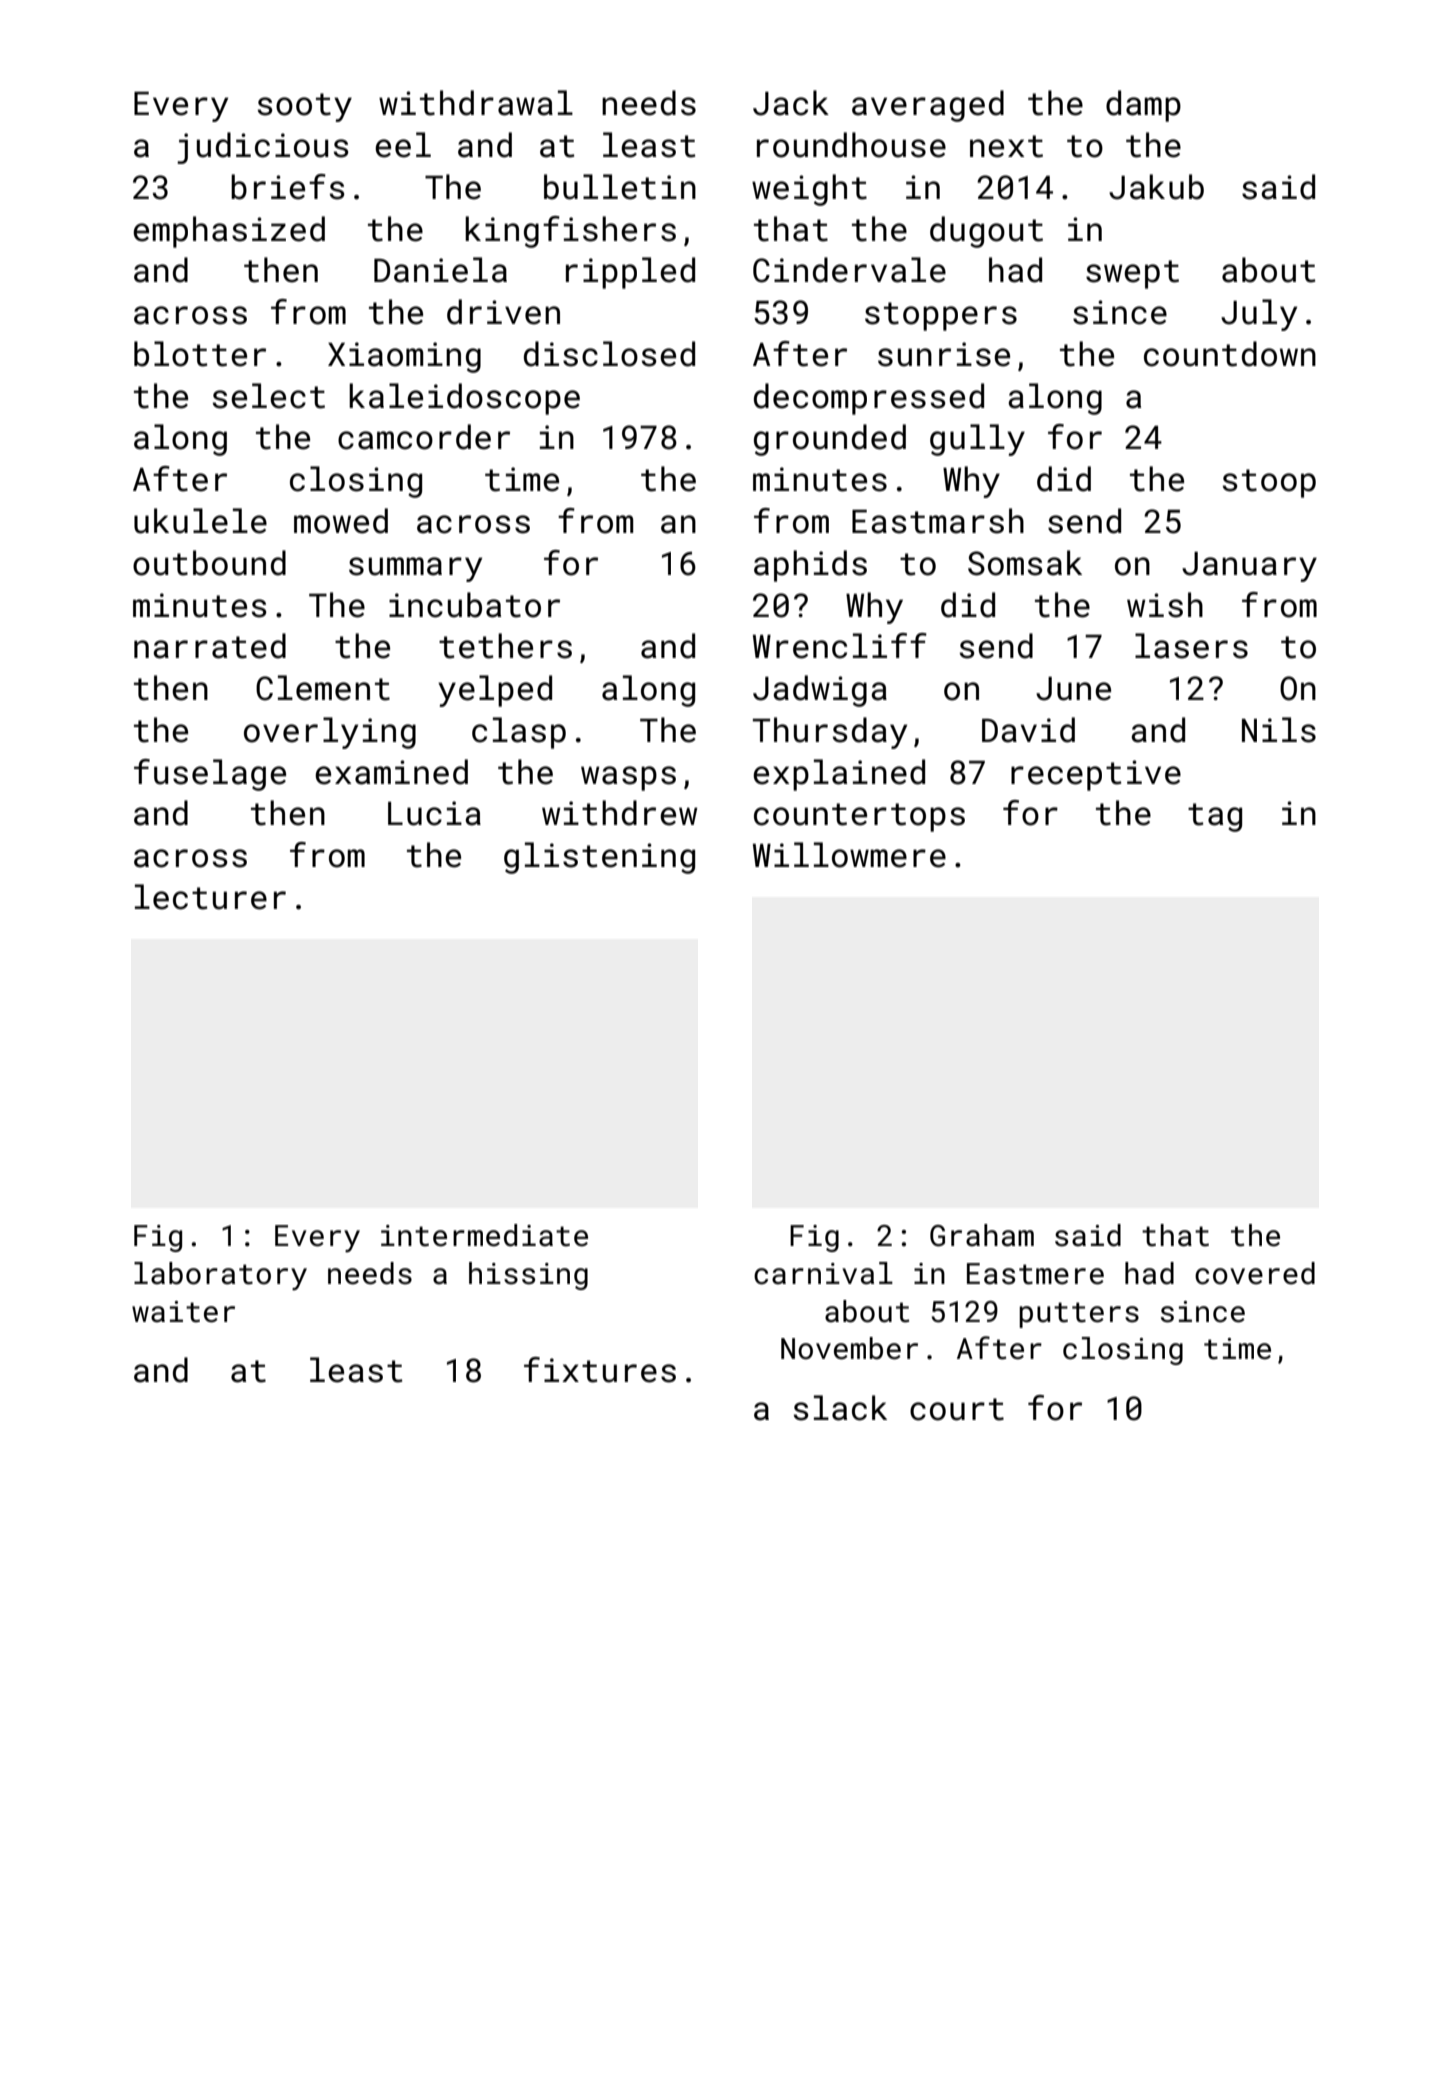 This page has width=1450, height=2100. What do you see at coordinates (809, 190) in the page?
I see `weight` at bounding box center [809, 190].
